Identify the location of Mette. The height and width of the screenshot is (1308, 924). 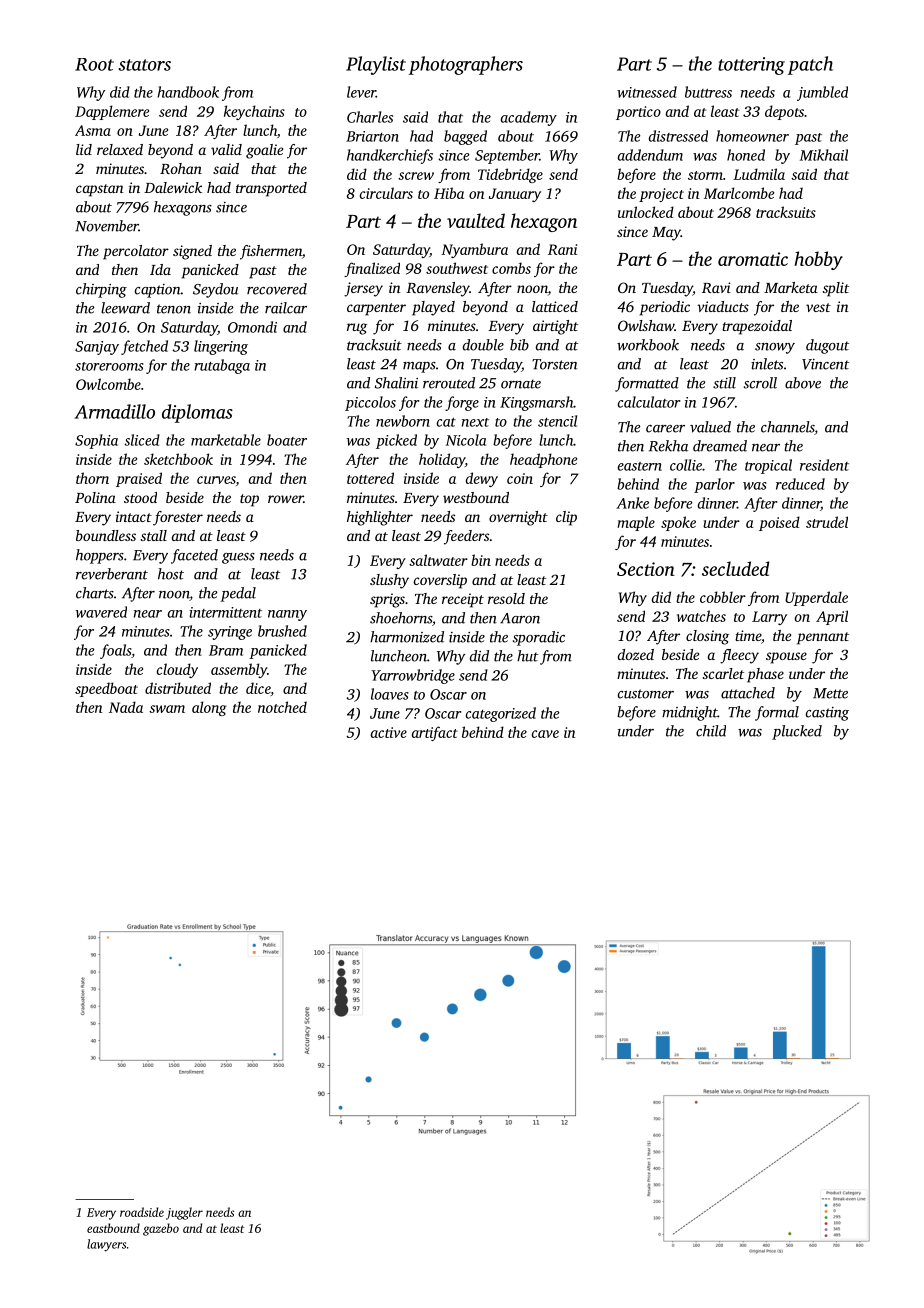
(830, 693).
